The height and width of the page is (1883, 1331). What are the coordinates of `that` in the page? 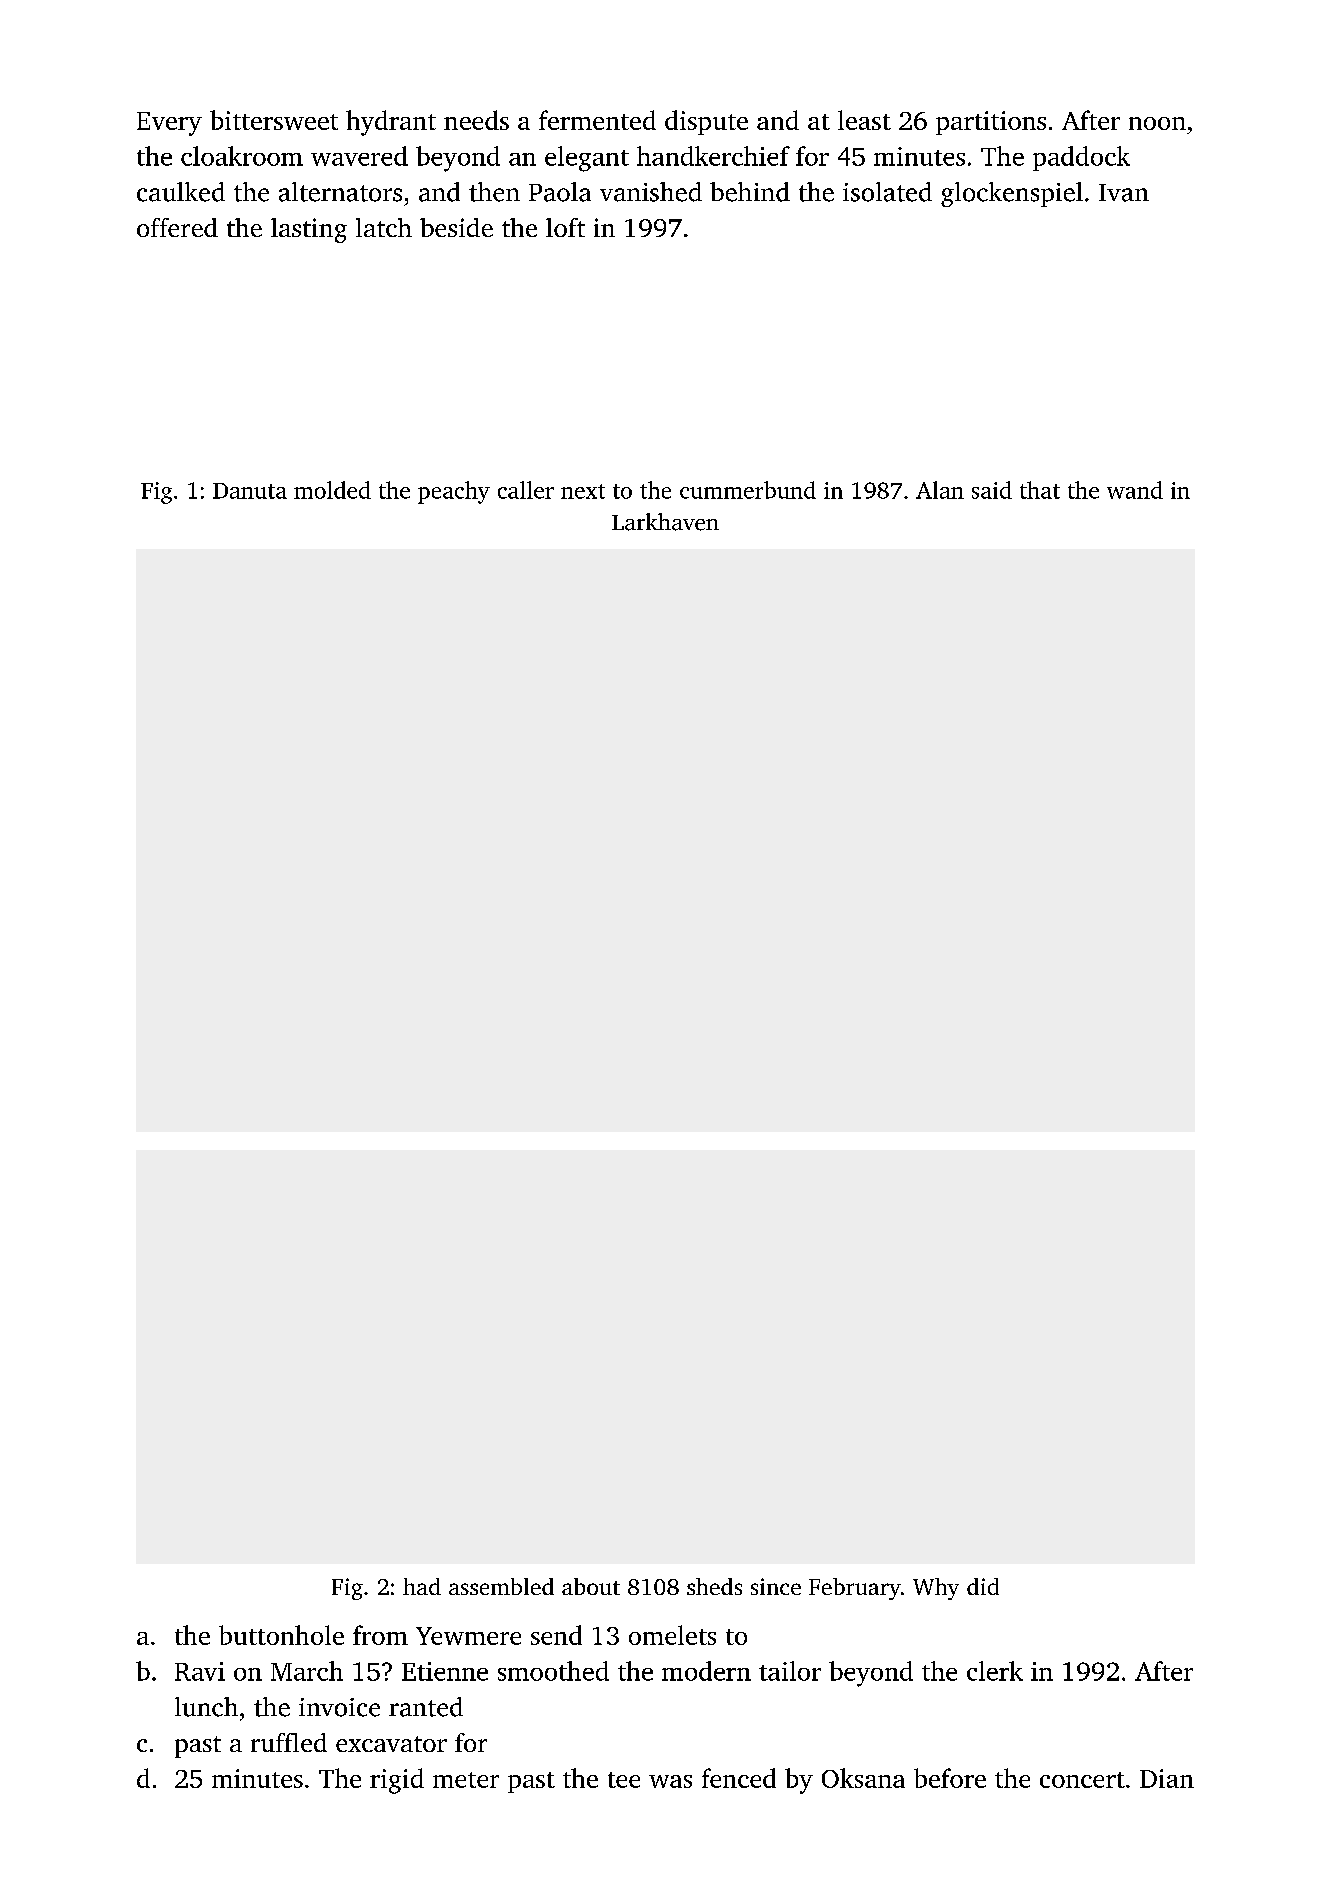 It's located at (1040, 490).
